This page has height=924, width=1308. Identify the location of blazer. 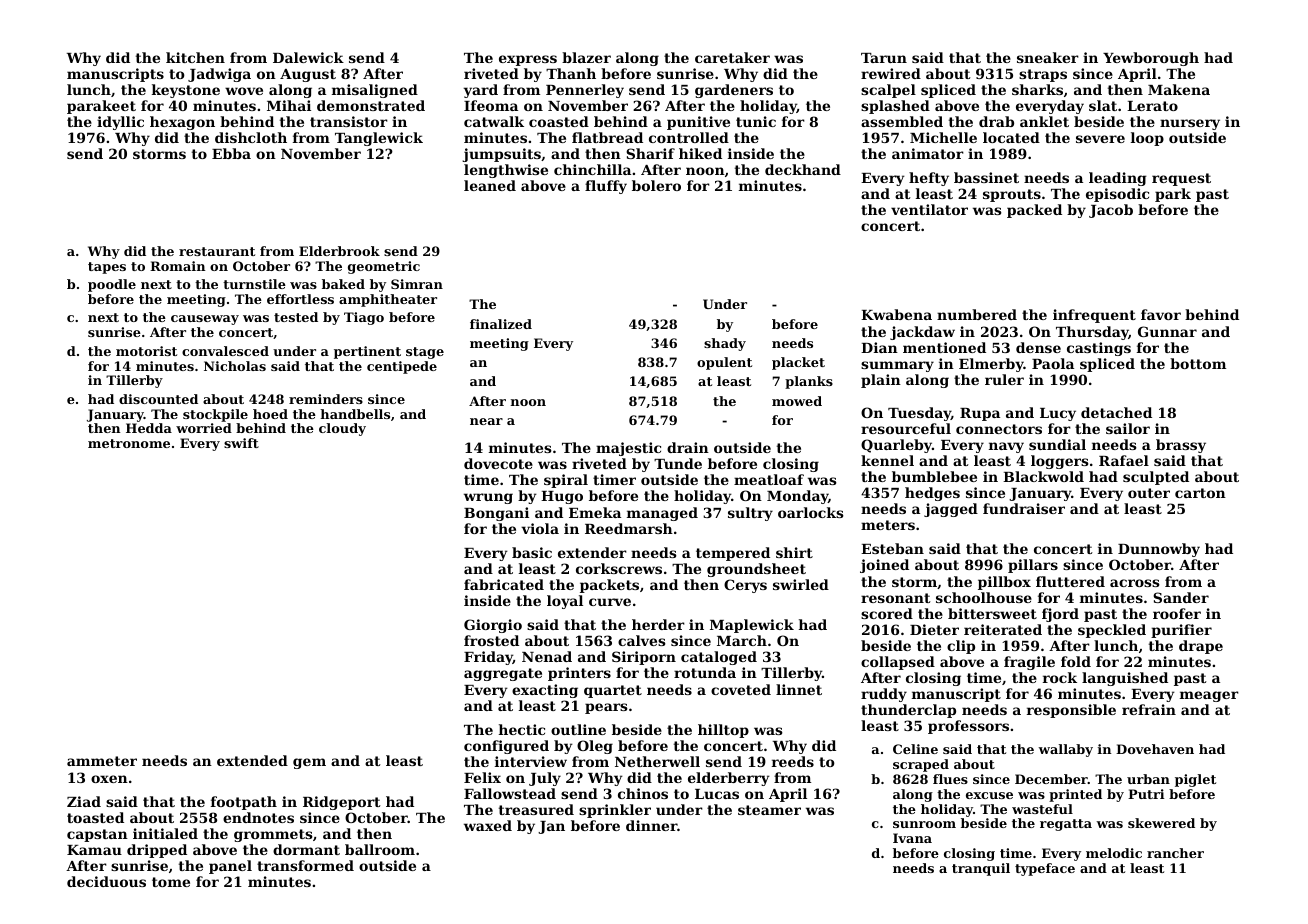
(586, 57).
